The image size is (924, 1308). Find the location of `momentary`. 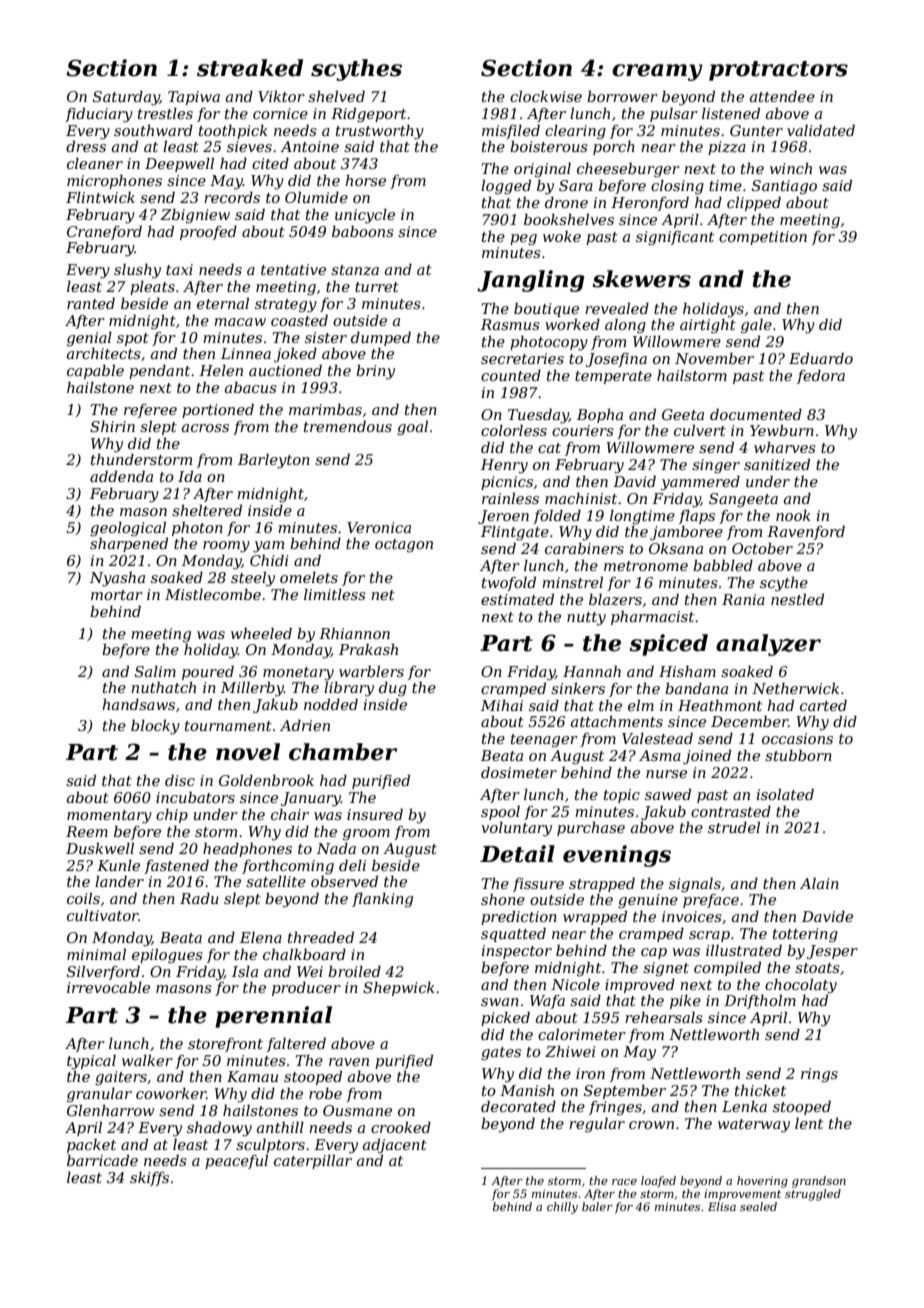

momentary is located at coordinates (109, 817).
